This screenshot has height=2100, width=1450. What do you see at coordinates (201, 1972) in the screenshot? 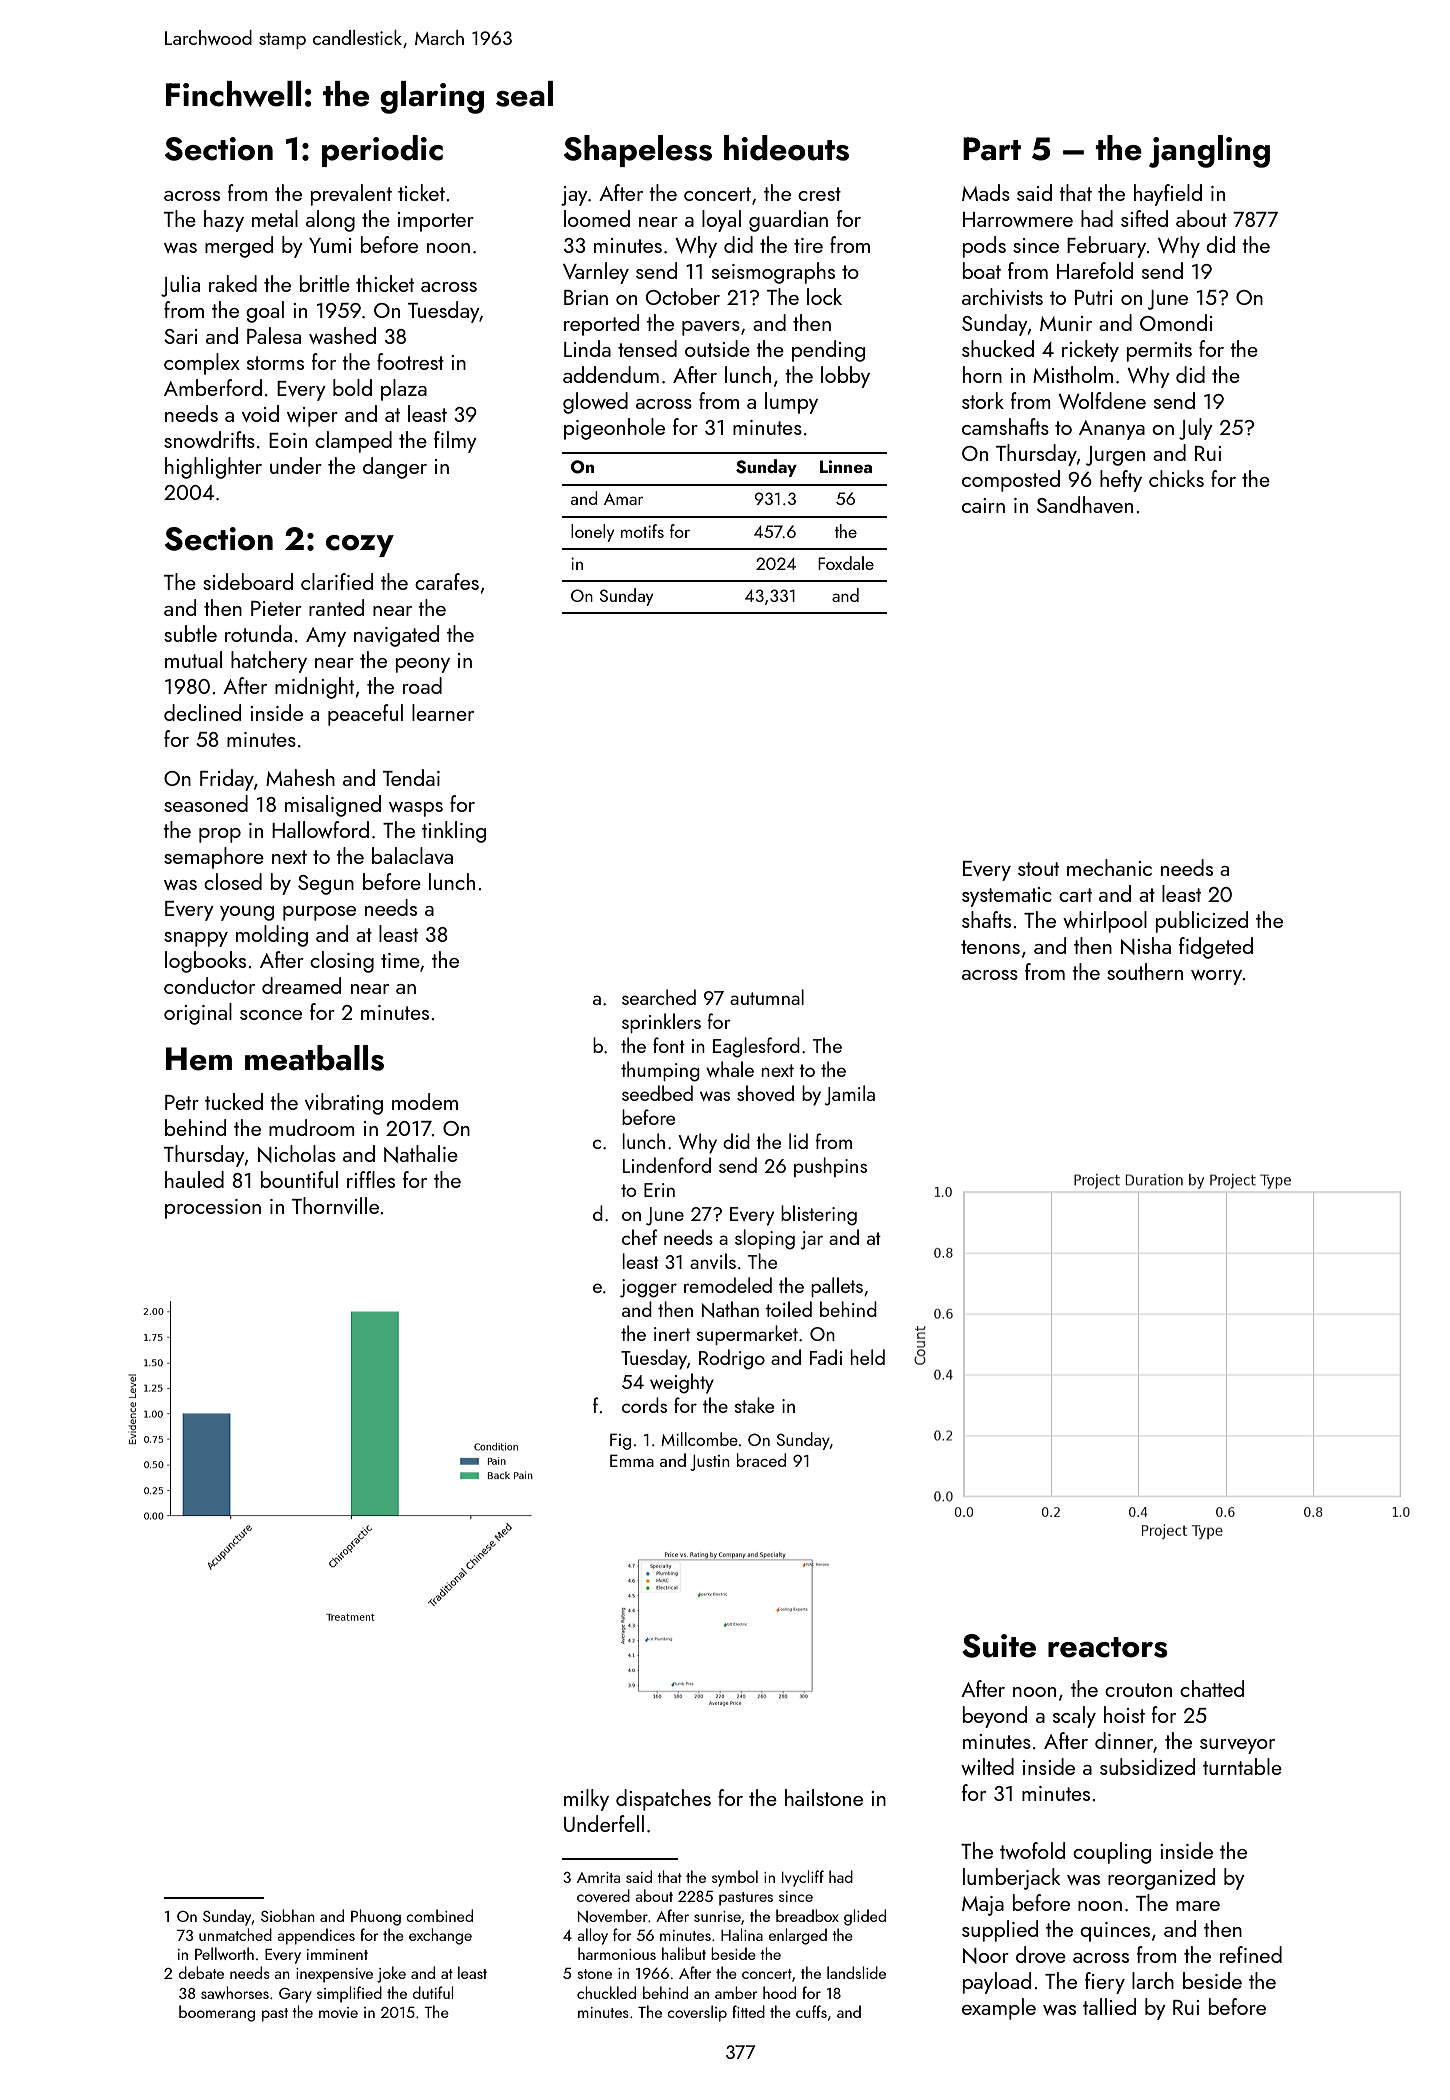
I see `debate` at bounding box center [201, 1972].
